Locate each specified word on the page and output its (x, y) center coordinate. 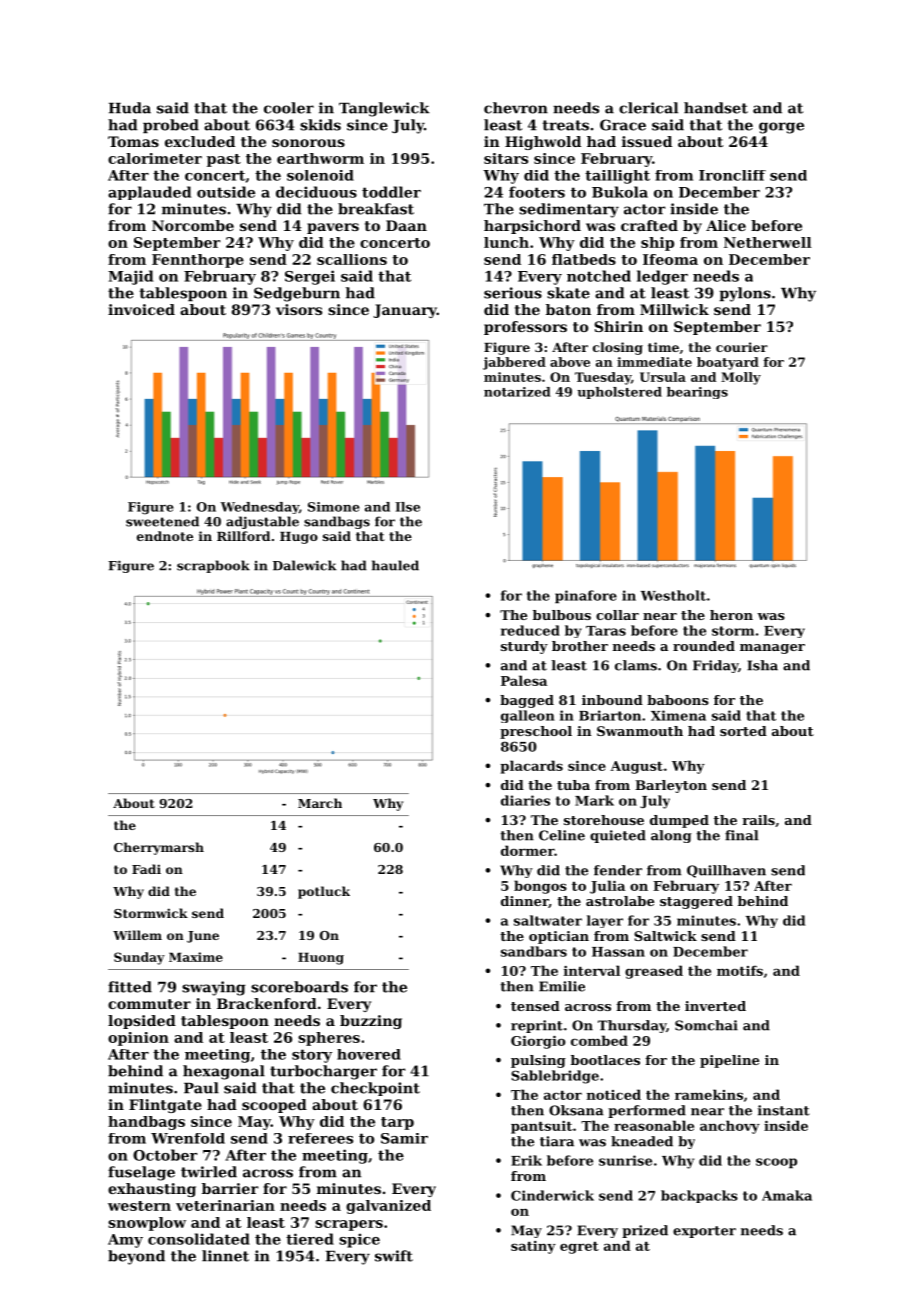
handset (716, 108)
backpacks (699, 1196)
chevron (516, 108)
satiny (533, 1247)
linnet (225, 1256)
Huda (130, 108)
